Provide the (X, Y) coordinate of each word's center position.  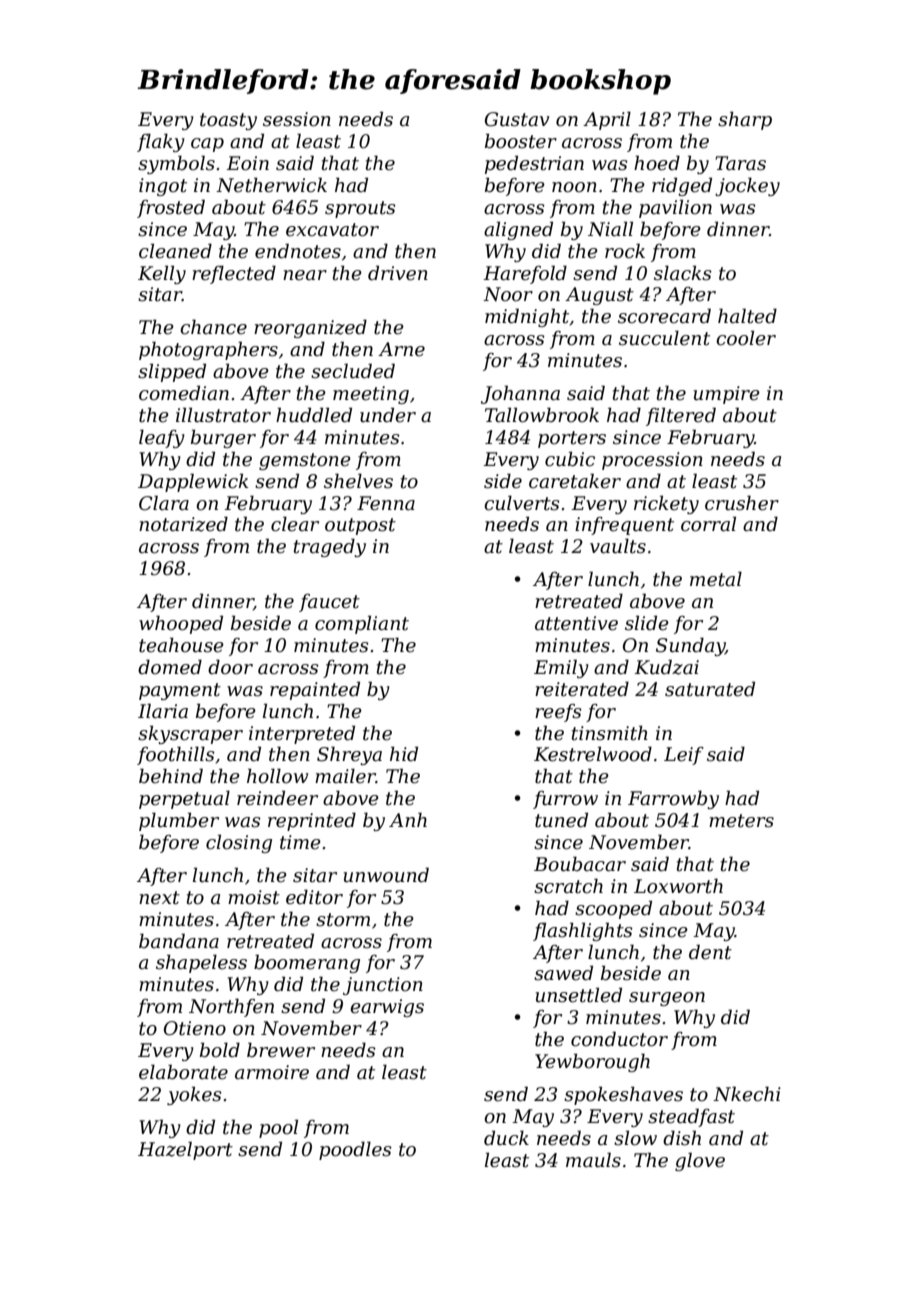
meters (741, 821)
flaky (161, 142)
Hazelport (185, 1150)
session (297, 119)
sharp (745, 120)
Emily (561, 668)
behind (171, 776)
